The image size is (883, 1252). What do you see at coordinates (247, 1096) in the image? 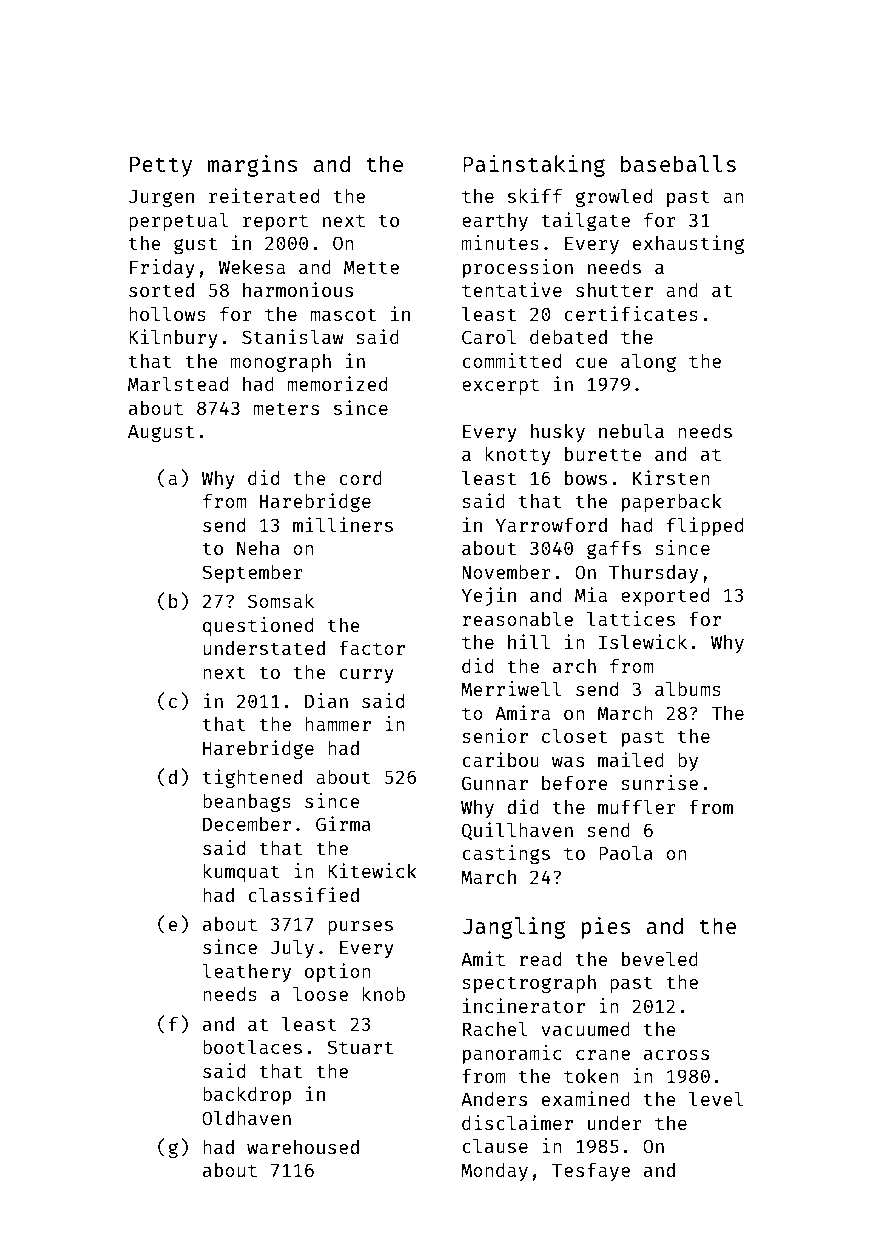
I see `backdrop` at bounding box center [247, 1096].
